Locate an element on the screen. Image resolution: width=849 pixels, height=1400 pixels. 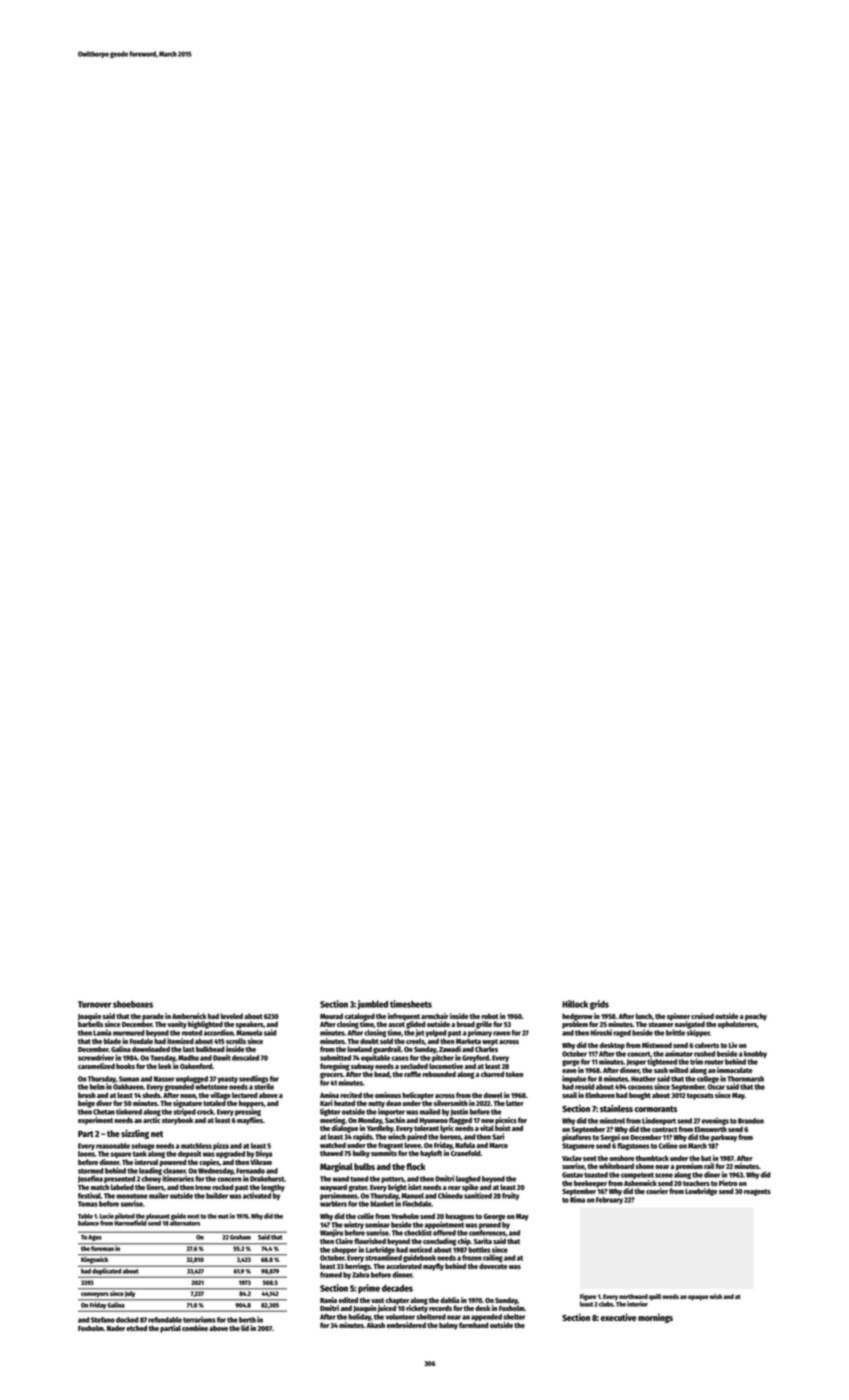
Figure is located at coordinates (588, 1297).
